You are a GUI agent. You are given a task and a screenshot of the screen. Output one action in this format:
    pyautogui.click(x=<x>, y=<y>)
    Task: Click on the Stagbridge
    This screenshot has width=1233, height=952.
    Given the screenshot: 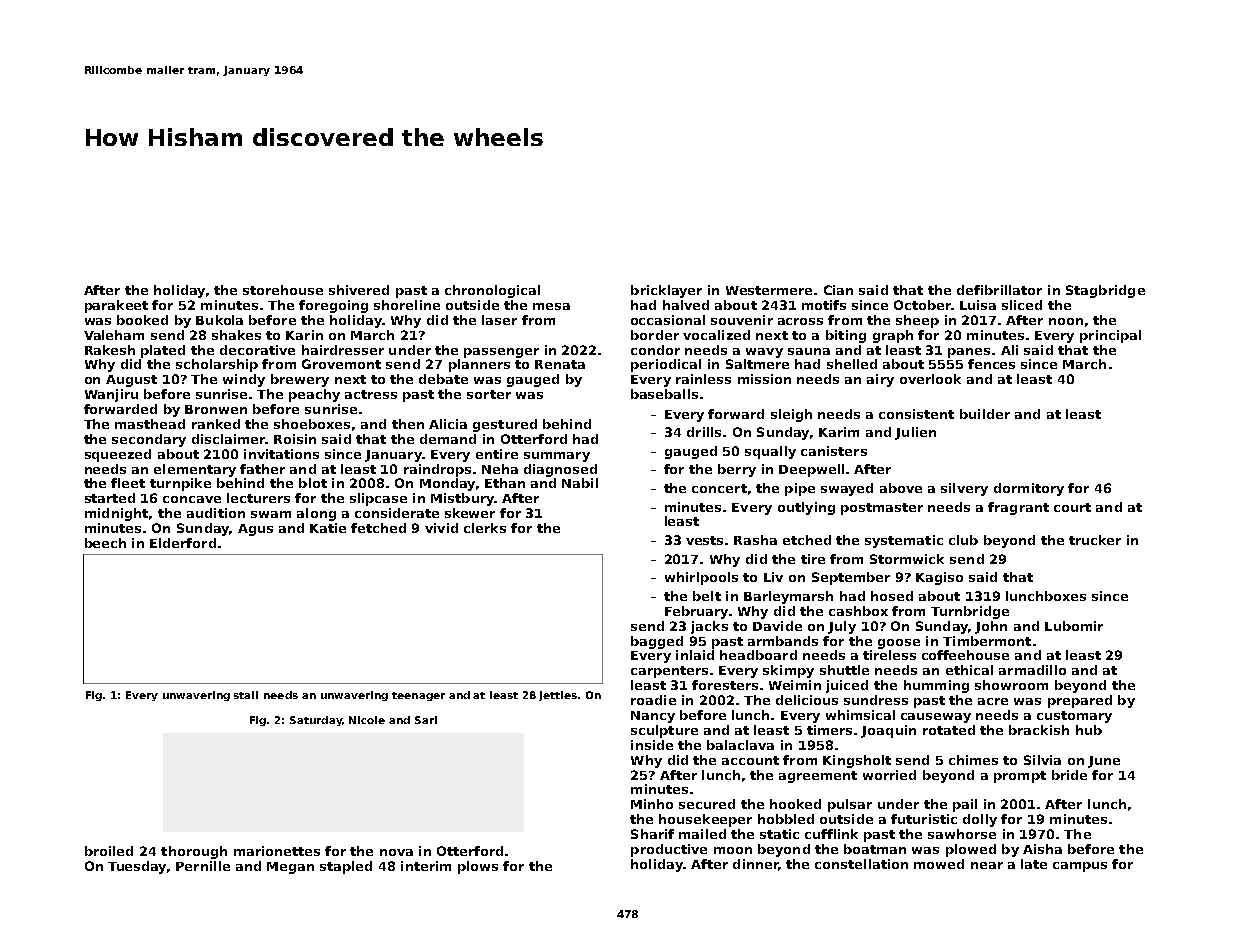 What is the action you would take?
    pyautogui.click(x=1105, y=291)
